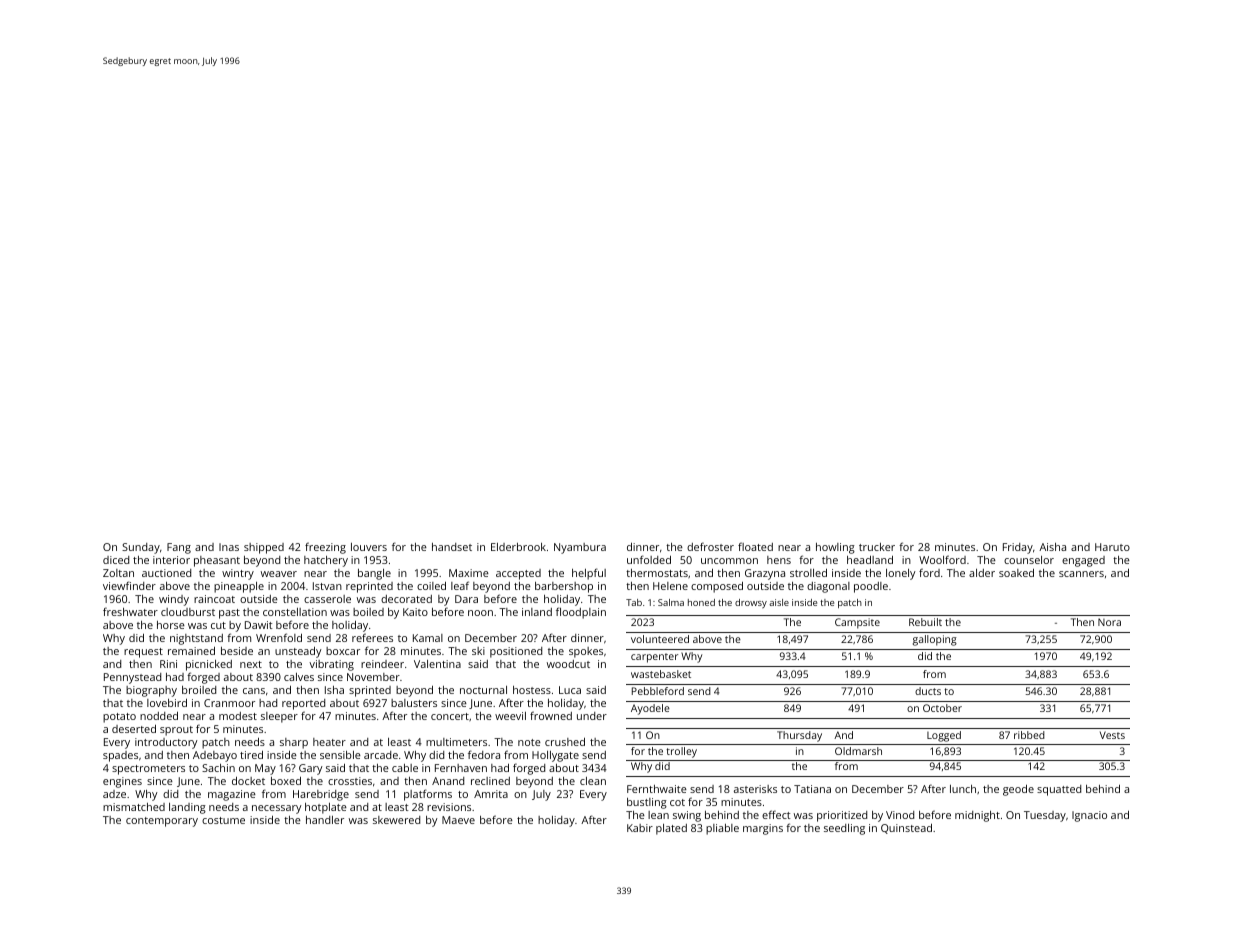 The image size is (1233, 952). What do you see at coordinates (755, 546) in the image?
I see `floated` at bounding box center [755, 546].
